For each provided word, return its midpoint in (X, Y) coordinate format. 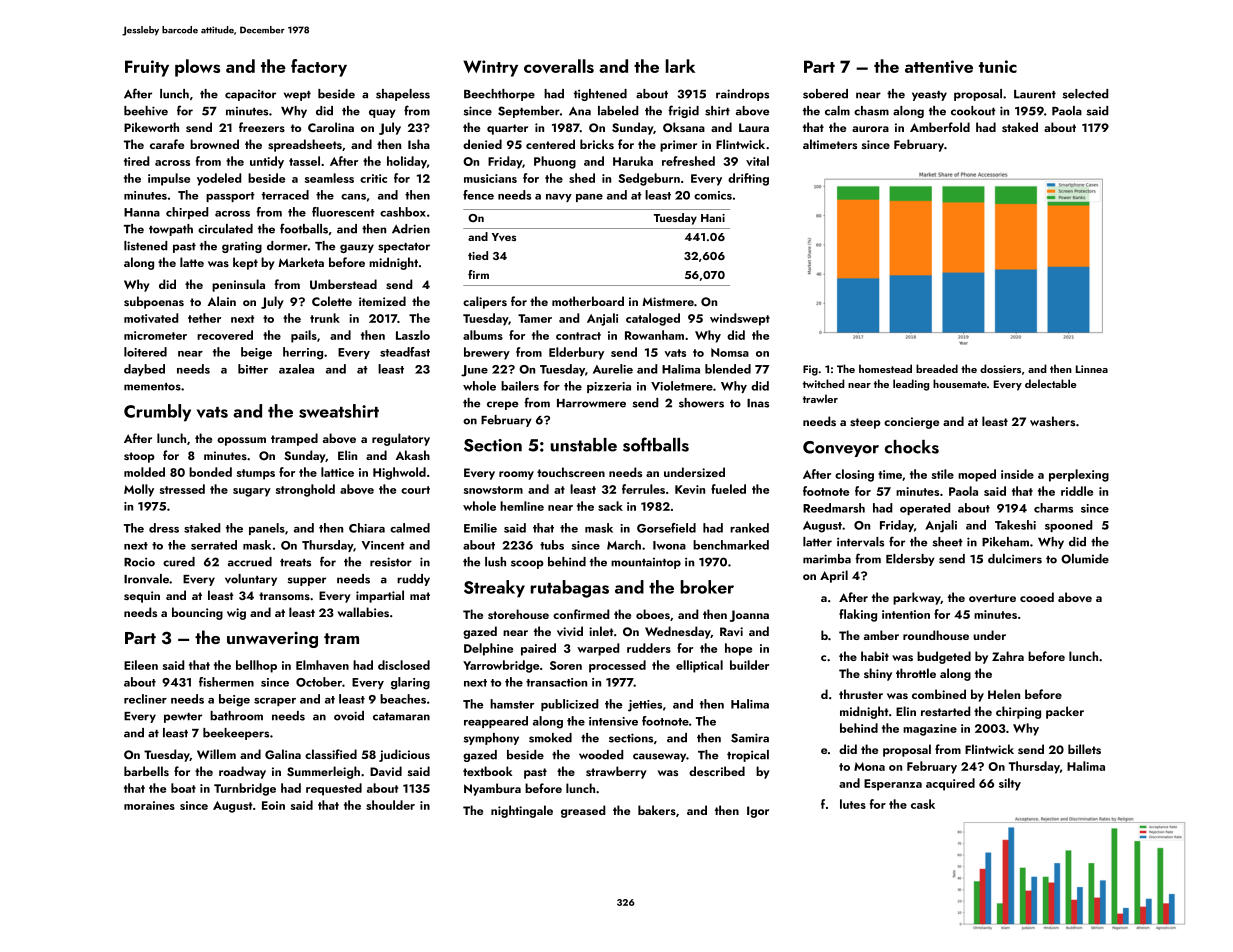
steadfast (405, 352)
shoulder (390, 805)
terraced (285, 195)
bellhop (256, 666)
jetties (645, 706)
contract (578, 336)
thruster (861, 694)
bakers (657, 810)
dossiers (1000, 368)
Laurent (1035, 94)
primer (678, 146)
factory (319, 68)
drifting (748, 179)
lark (680, 66)
